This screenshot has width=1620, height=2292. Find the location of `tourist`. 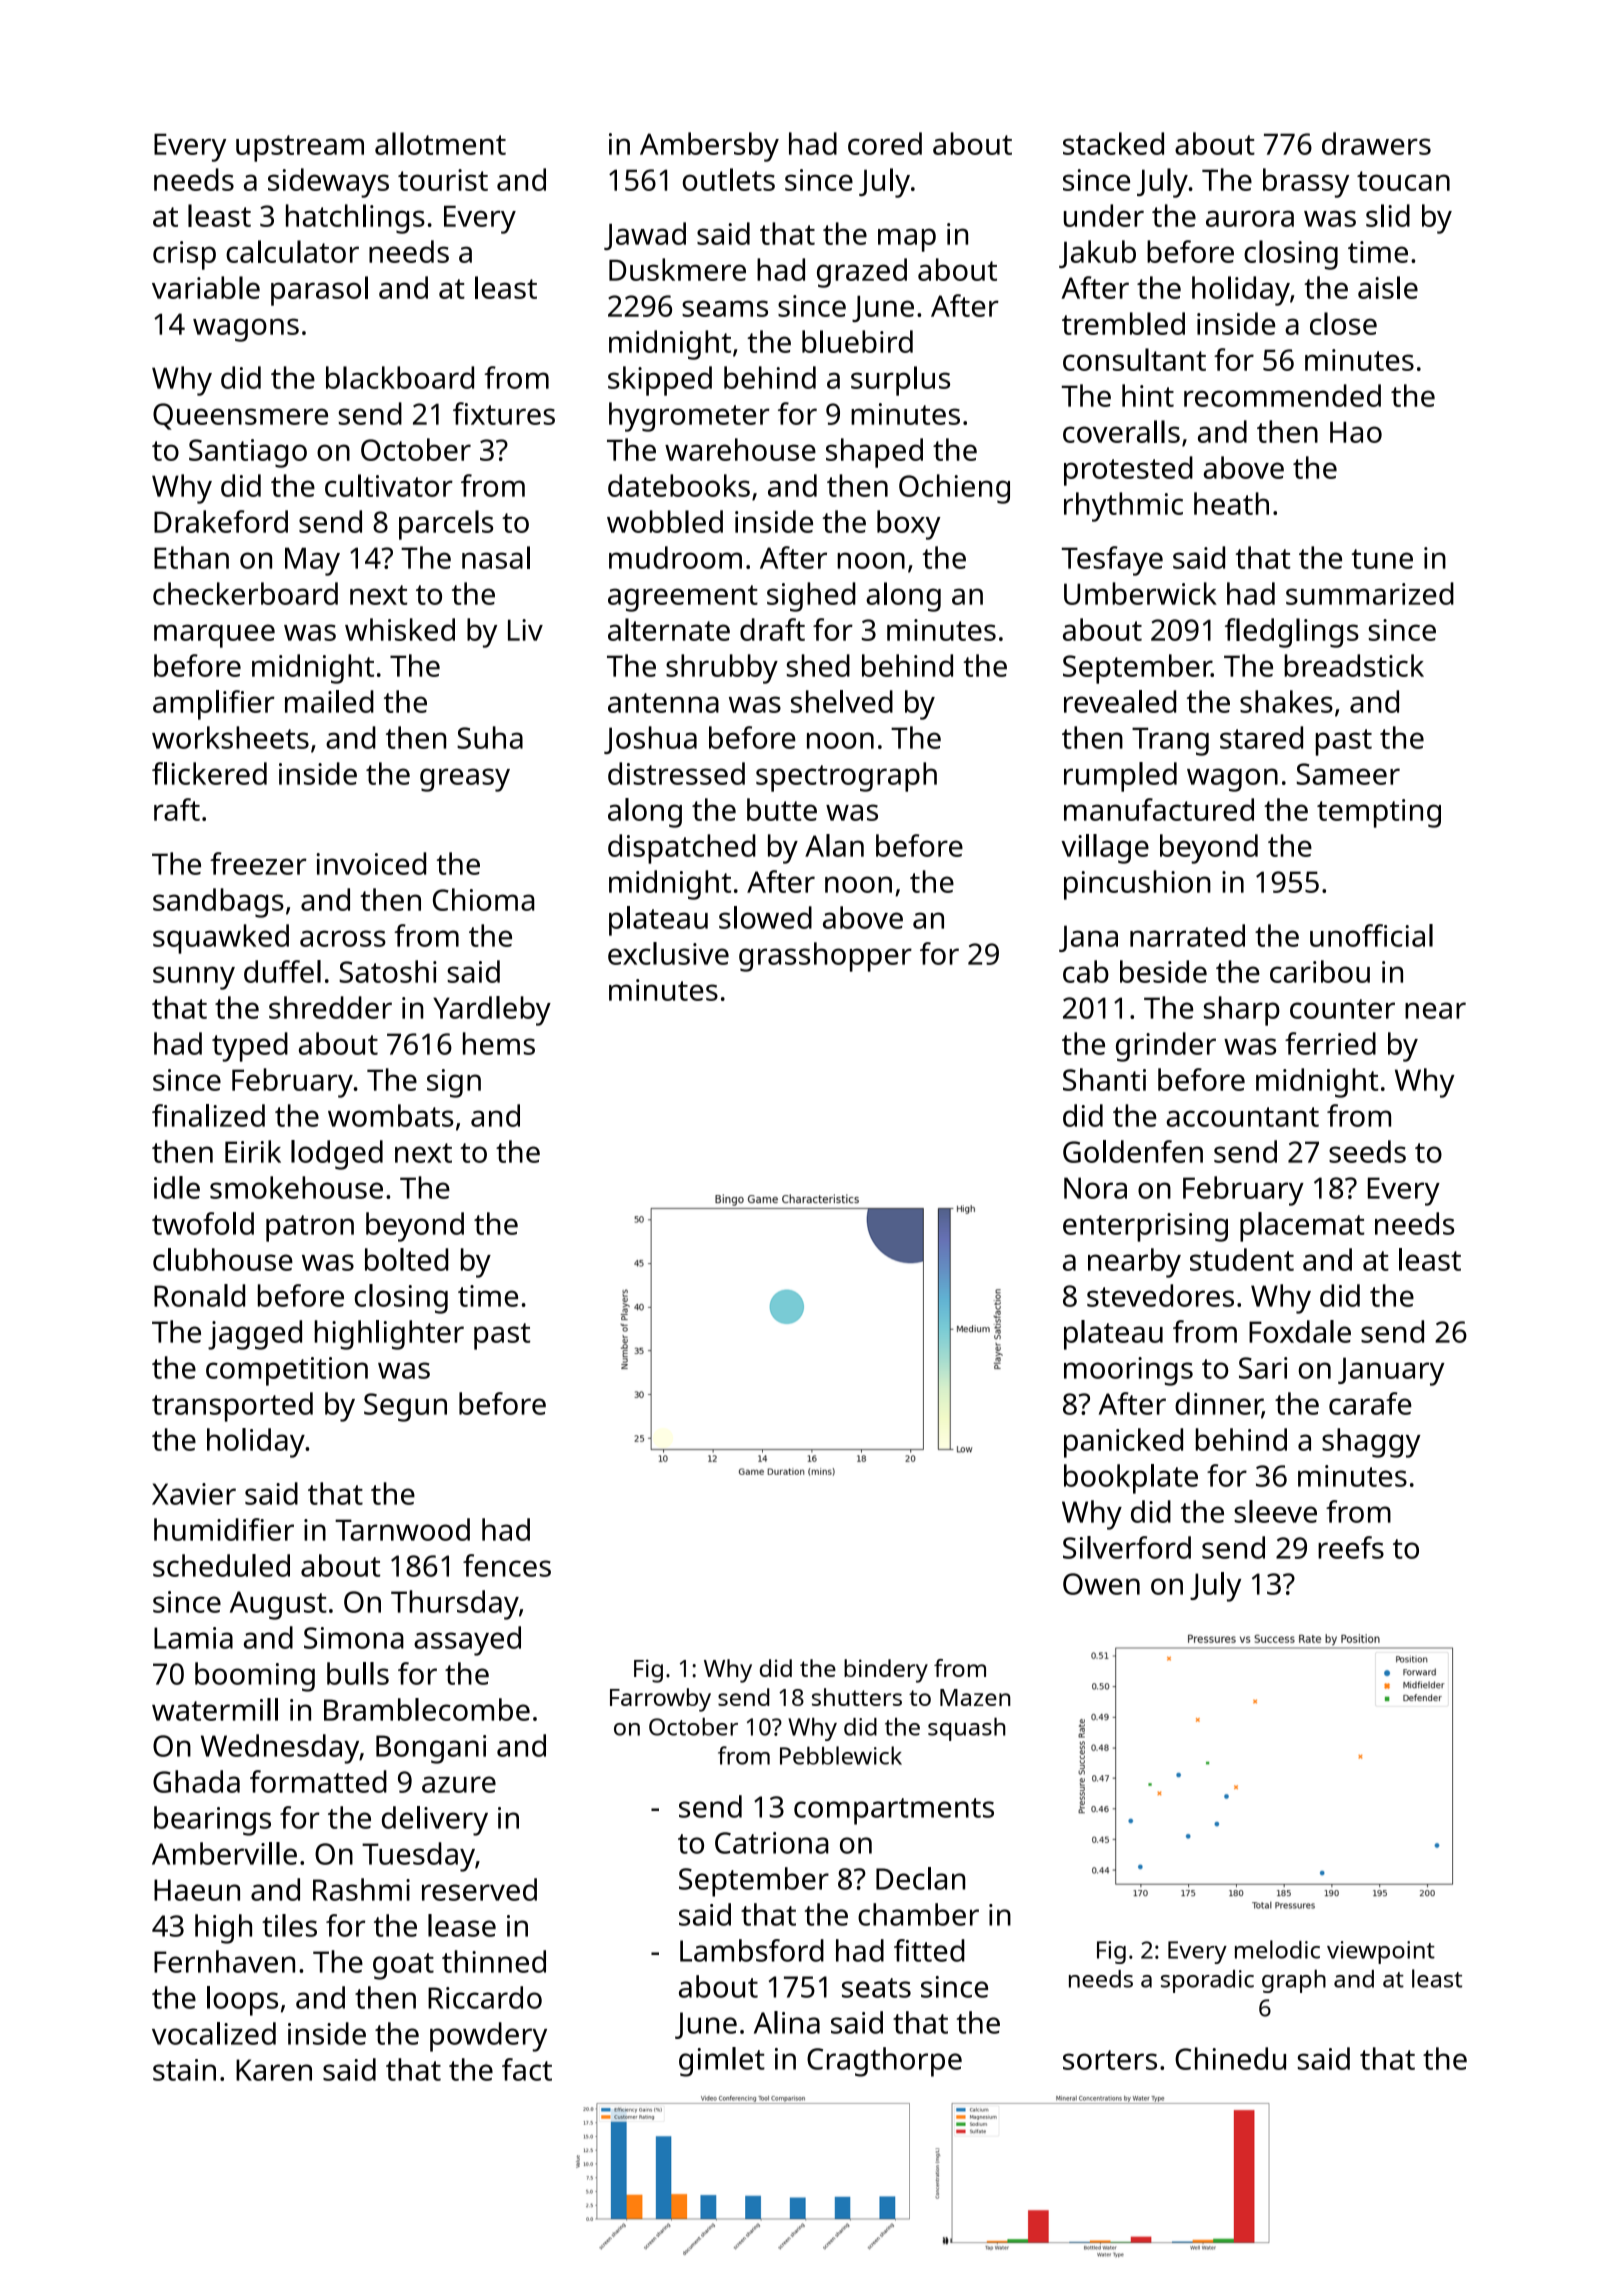

tourist is located at coordinates (443, 180).
